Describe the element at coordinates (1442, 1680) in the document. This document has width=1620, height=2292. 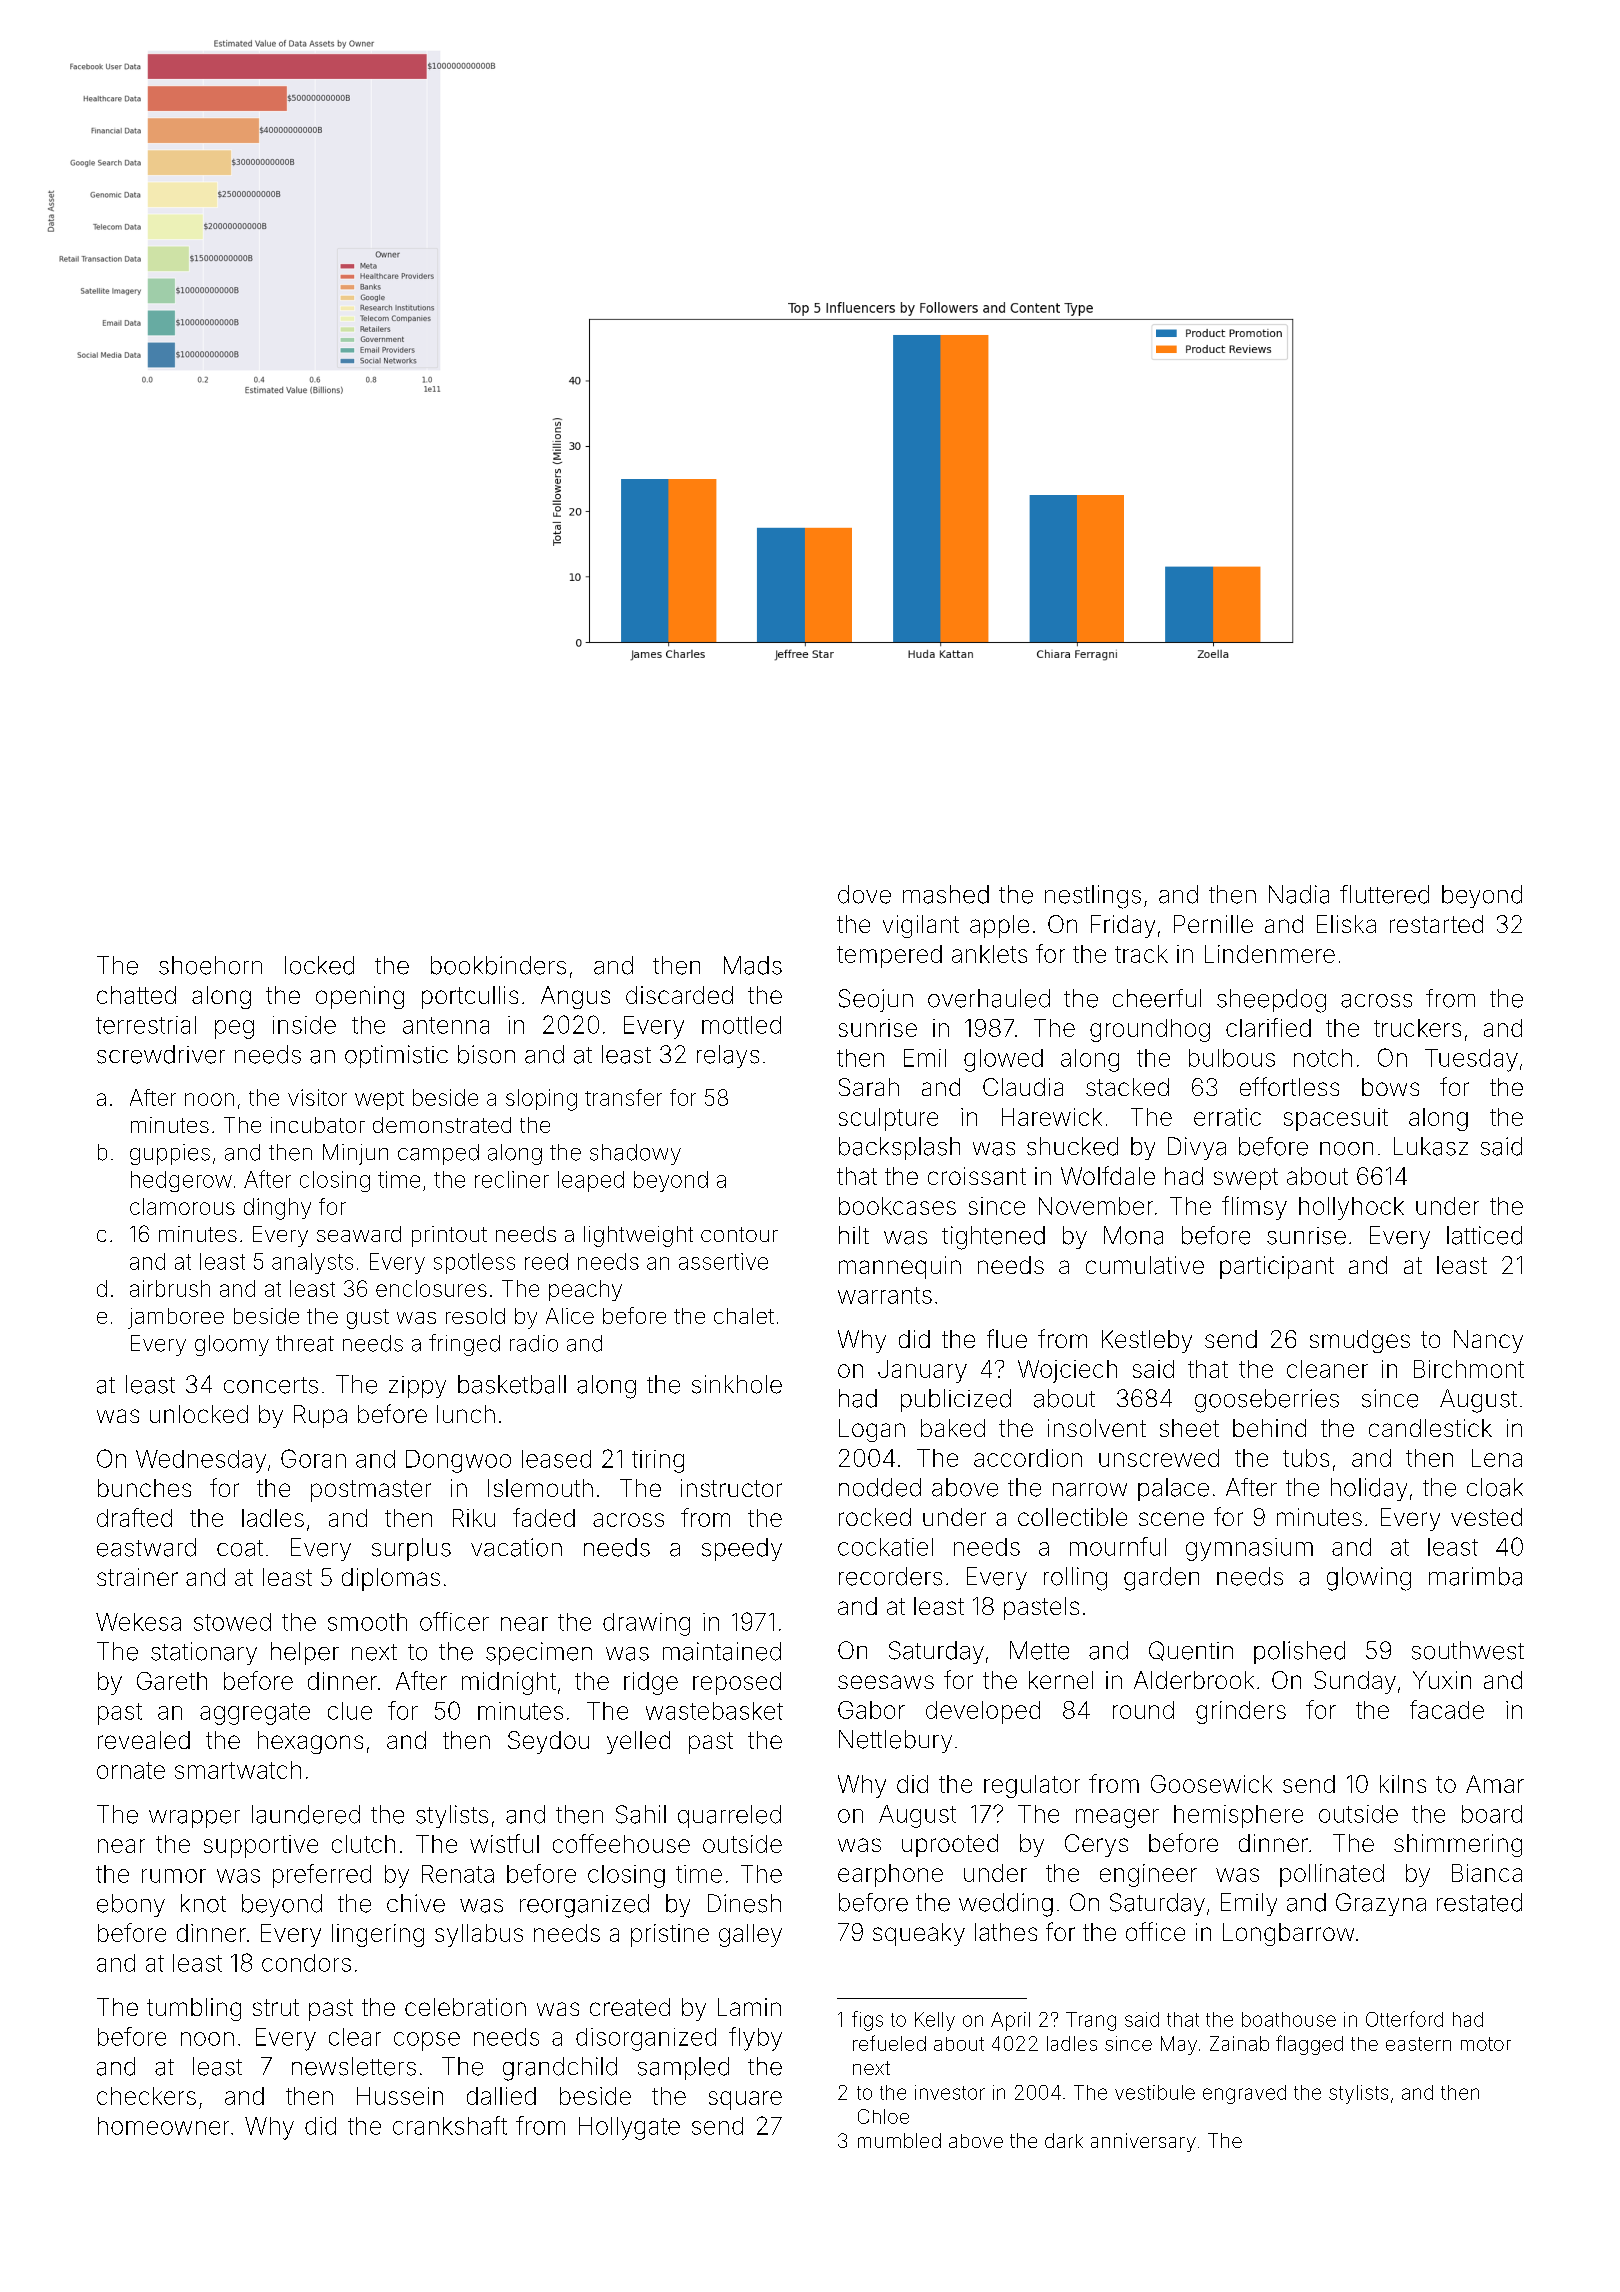
I see `Yuxin` at that location.
